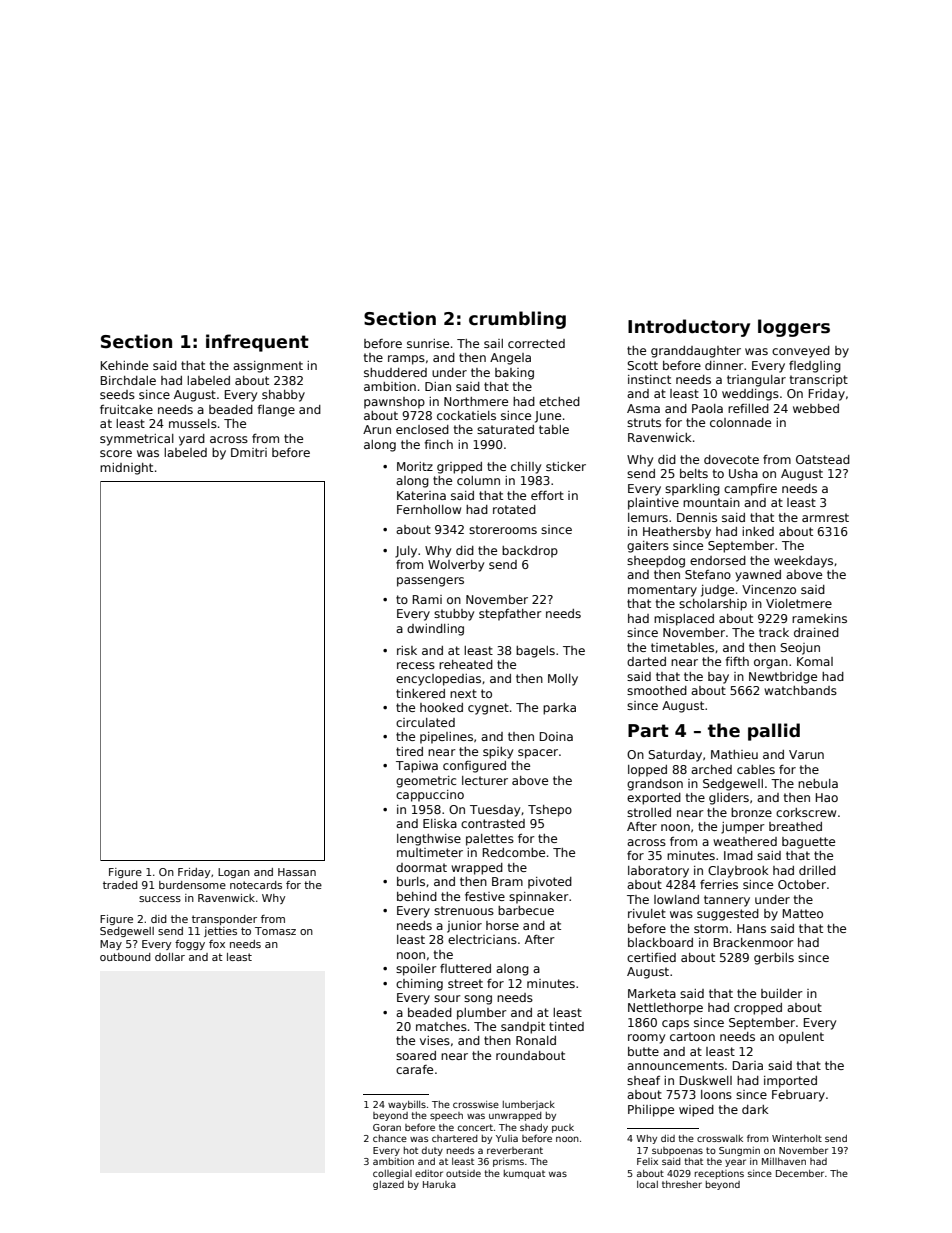 This screenshot has width=952, height=1233. What do you see at coordinates (394, 403) in the screenshot?
I see `pawnshop` at bounding box center [394, 403].
